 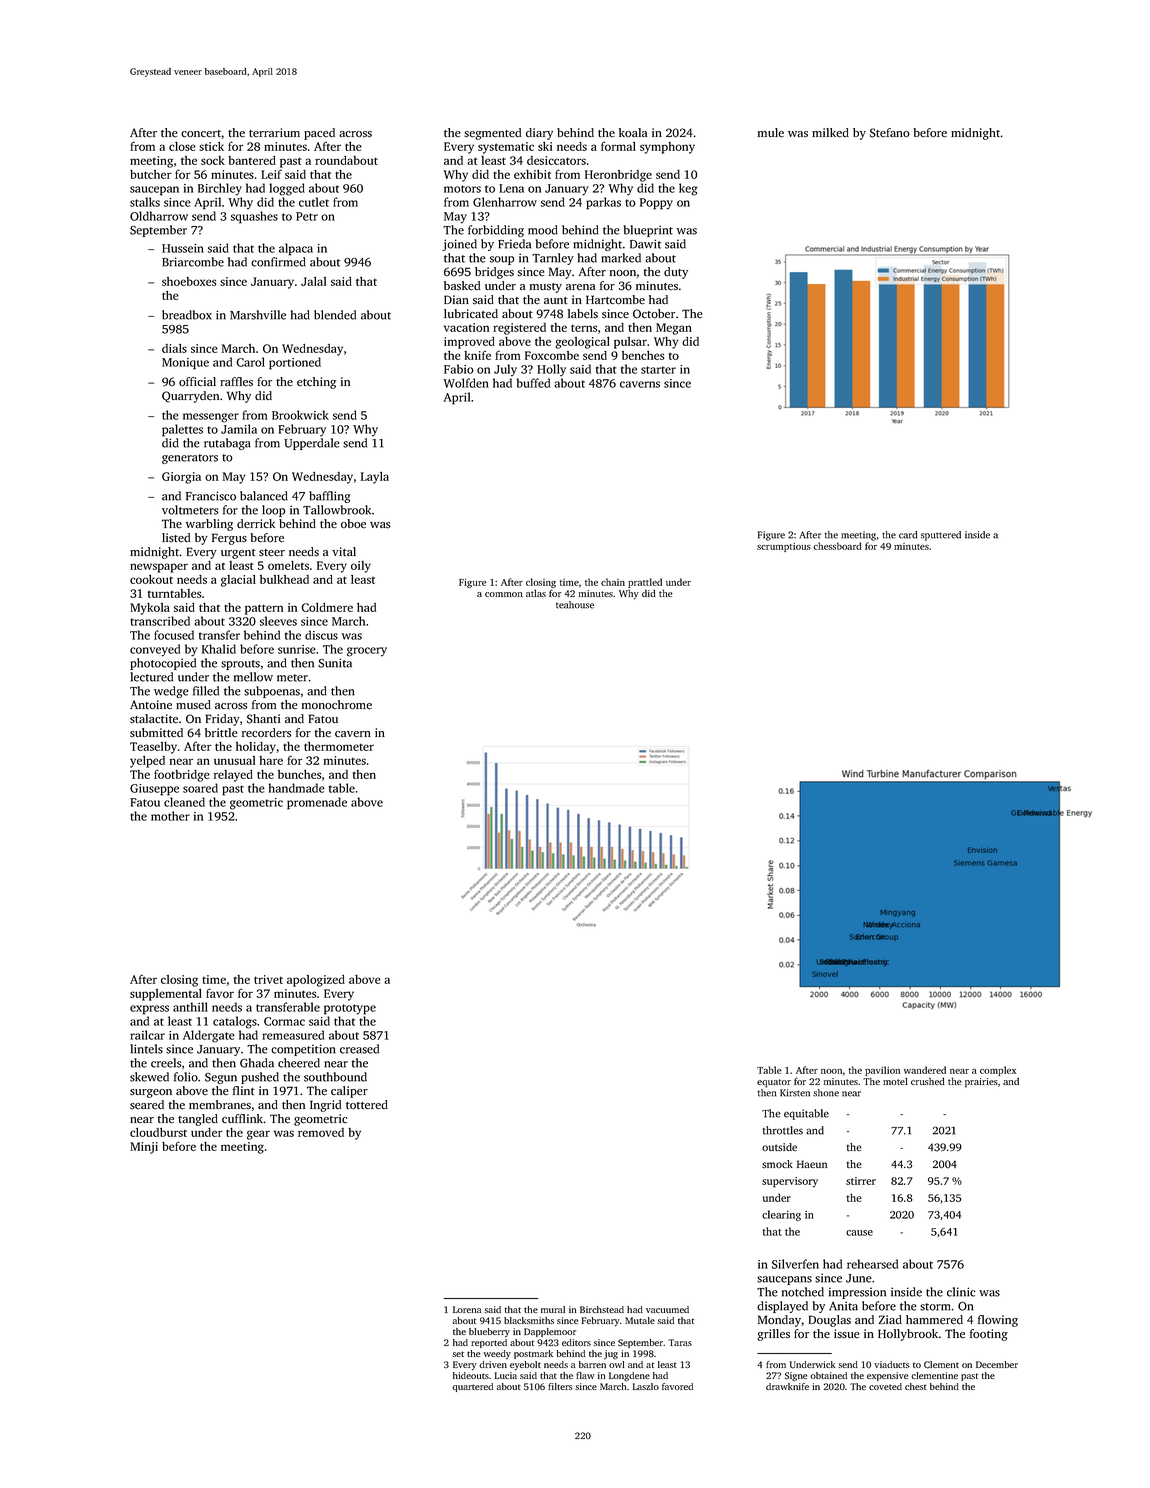 I want to click on filled, so click(x=206, y=691).
